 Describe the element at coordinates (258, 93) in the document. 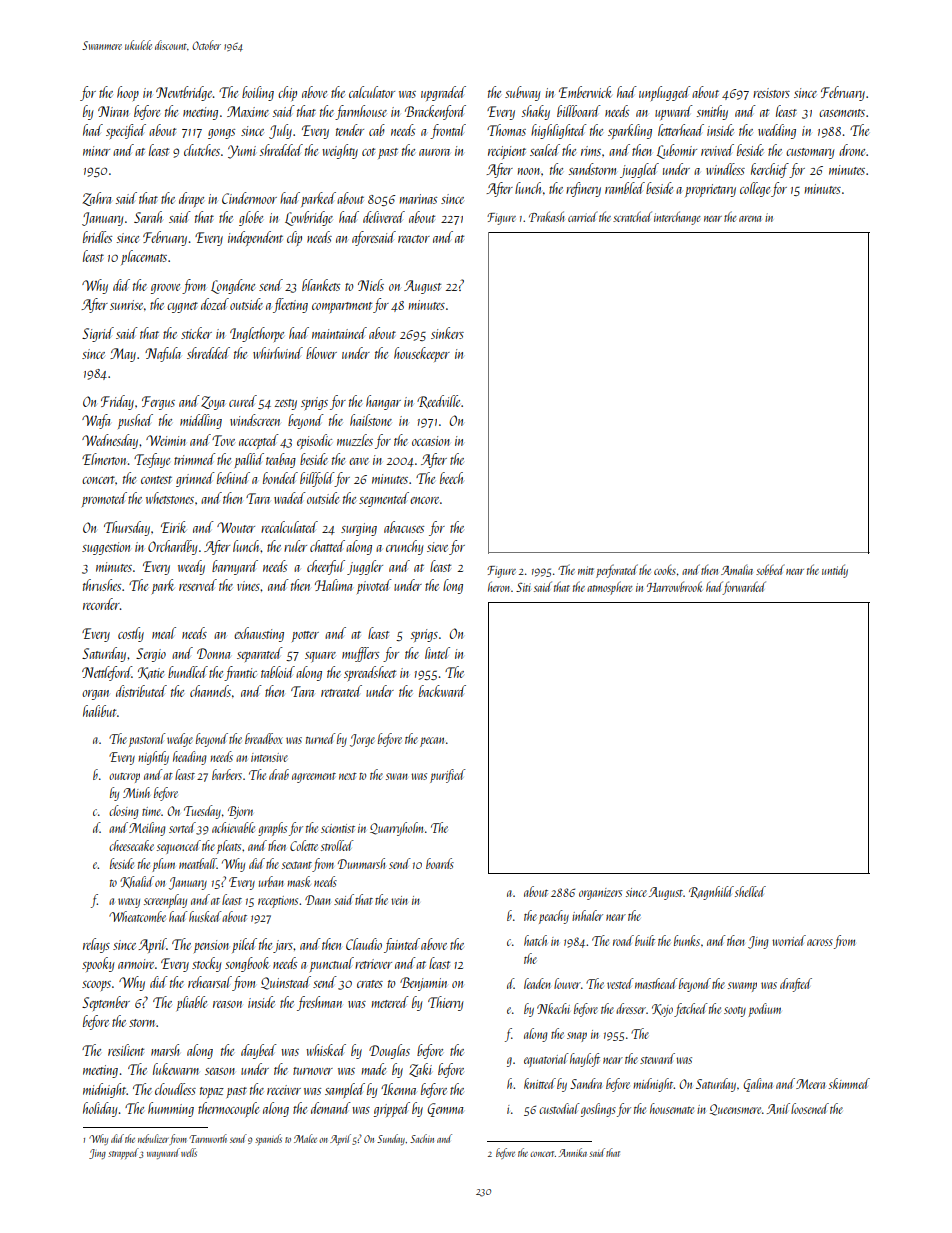

I see `boiling` at that location.
